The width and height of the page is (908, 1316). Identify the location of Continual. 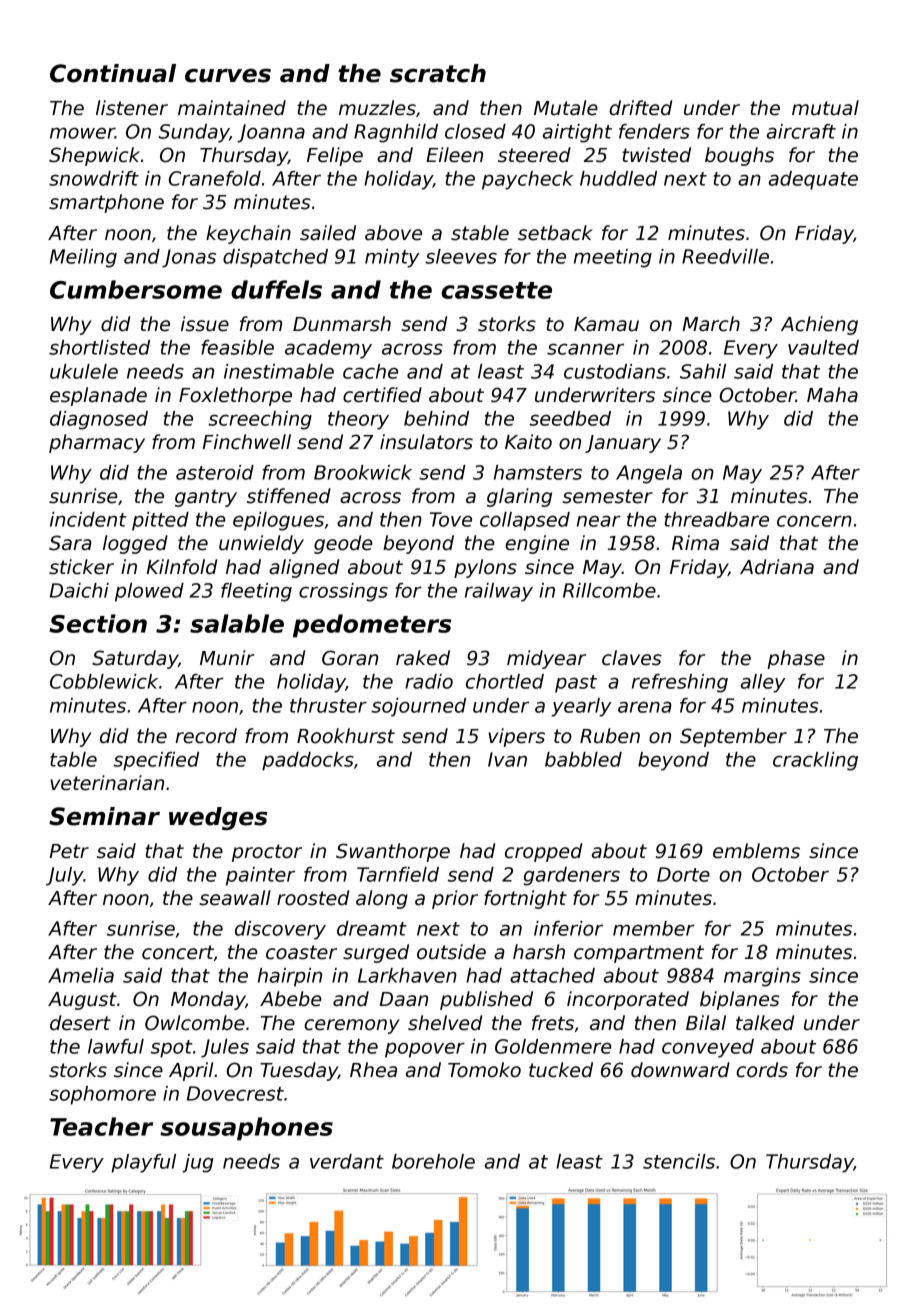
(113, 73).
